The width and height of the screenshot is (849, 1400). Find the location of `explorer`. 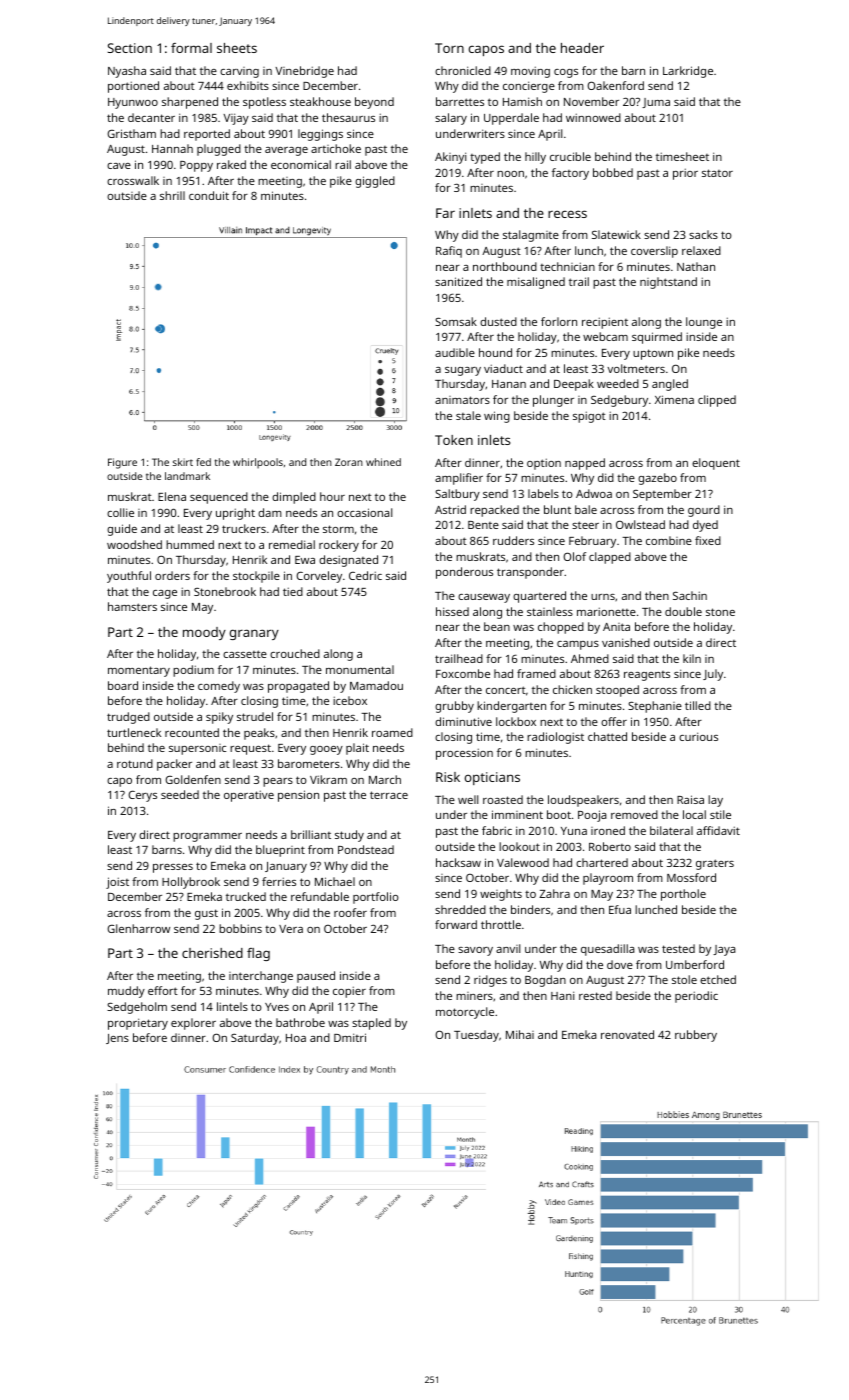

explorer is located at coordinates (193, 1024).
